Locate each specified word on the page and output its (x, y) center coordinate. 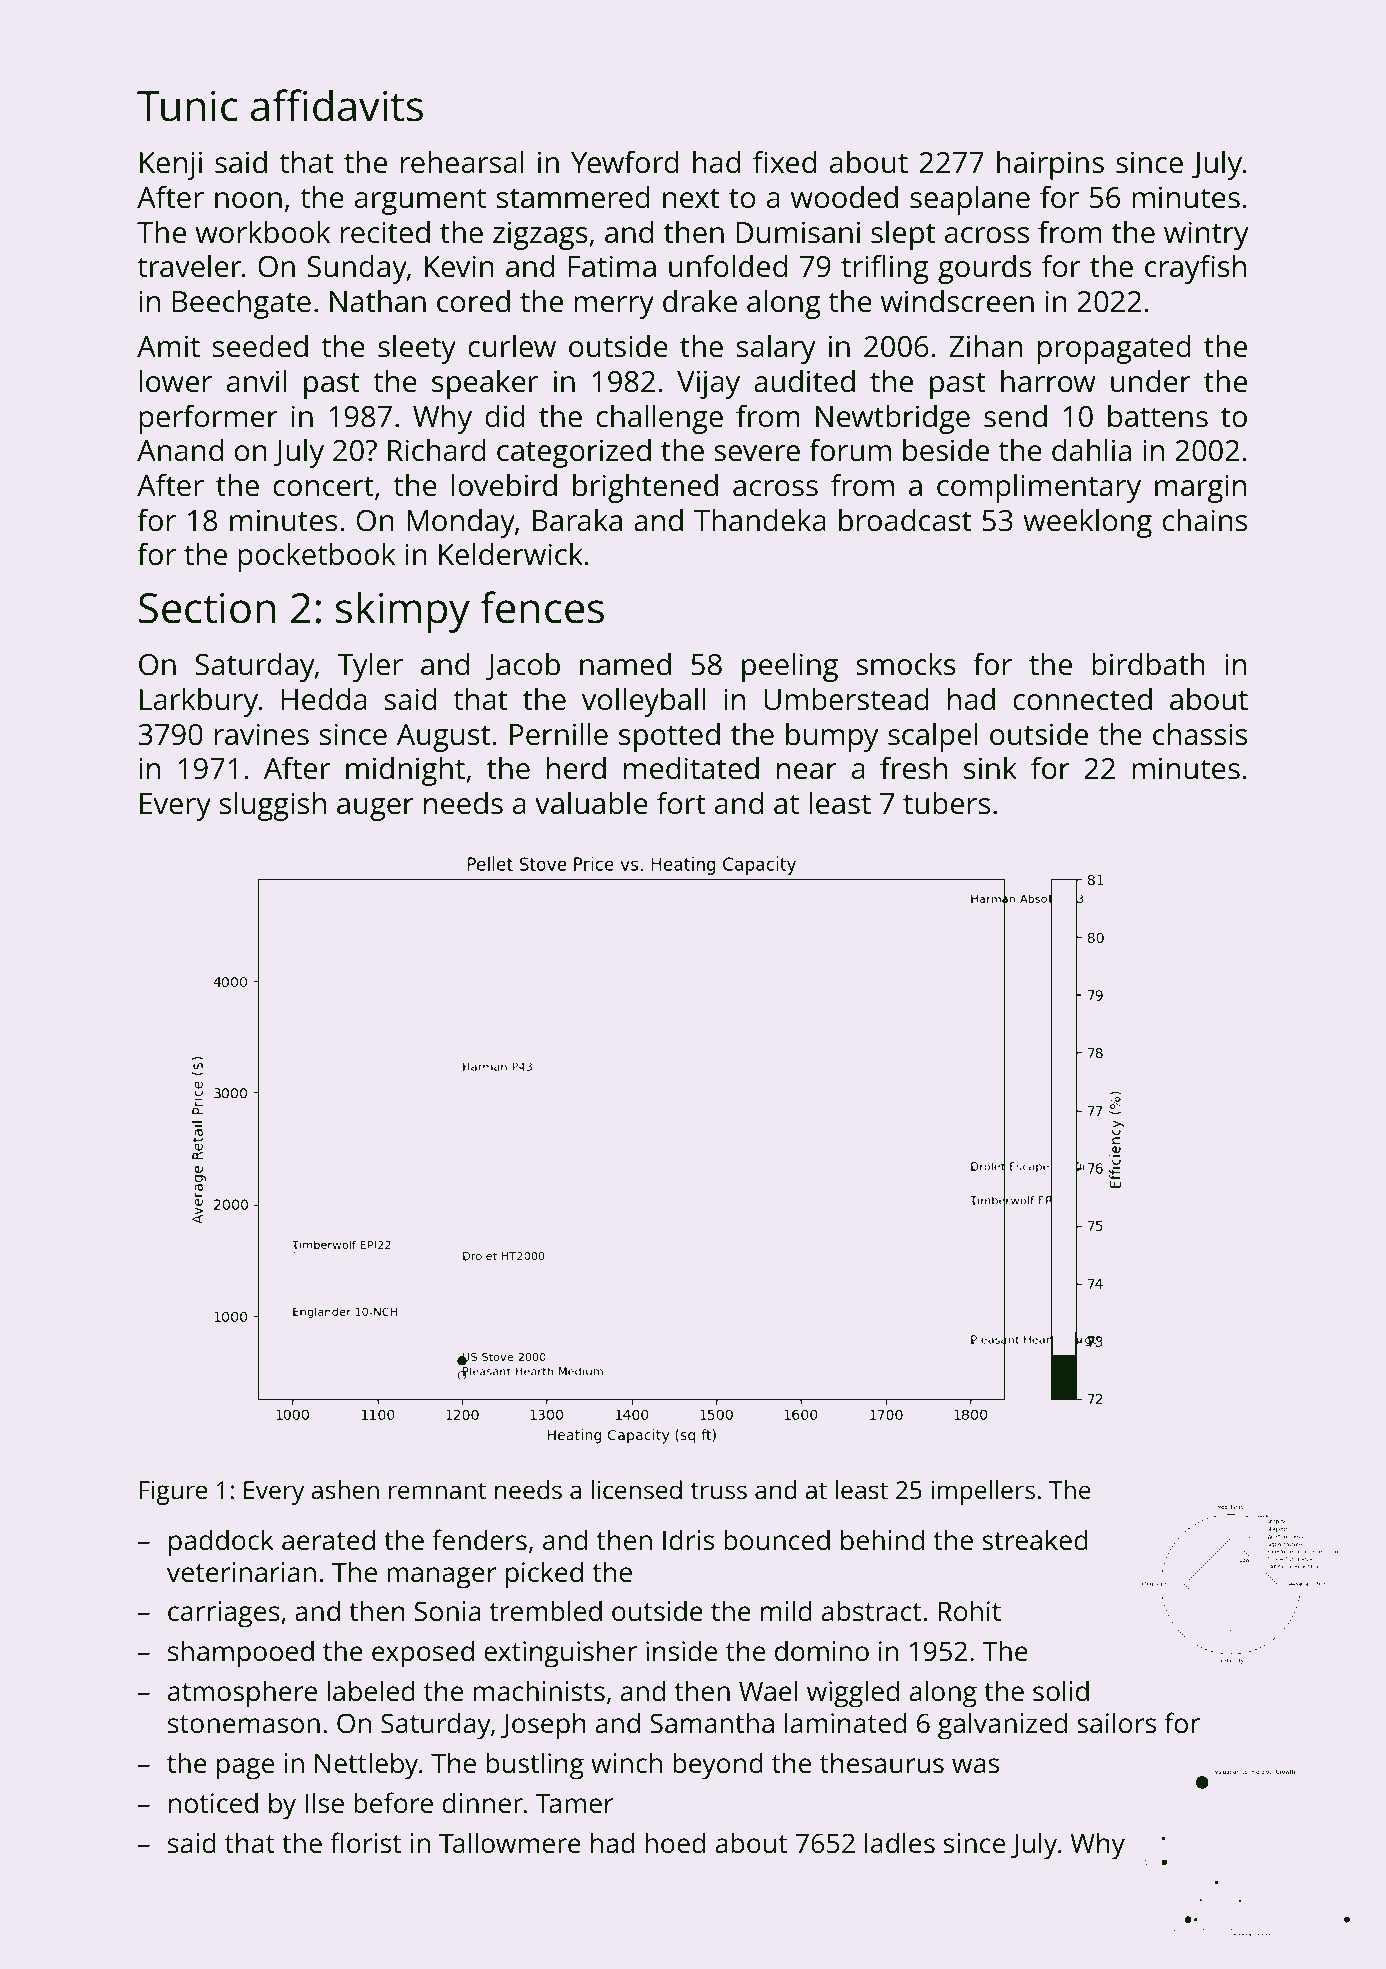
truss (718, 1490)
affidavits (337, 105)
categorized (574, 453)
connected (1082, 699)
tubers (946, 803)
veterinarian (241, 1572)
